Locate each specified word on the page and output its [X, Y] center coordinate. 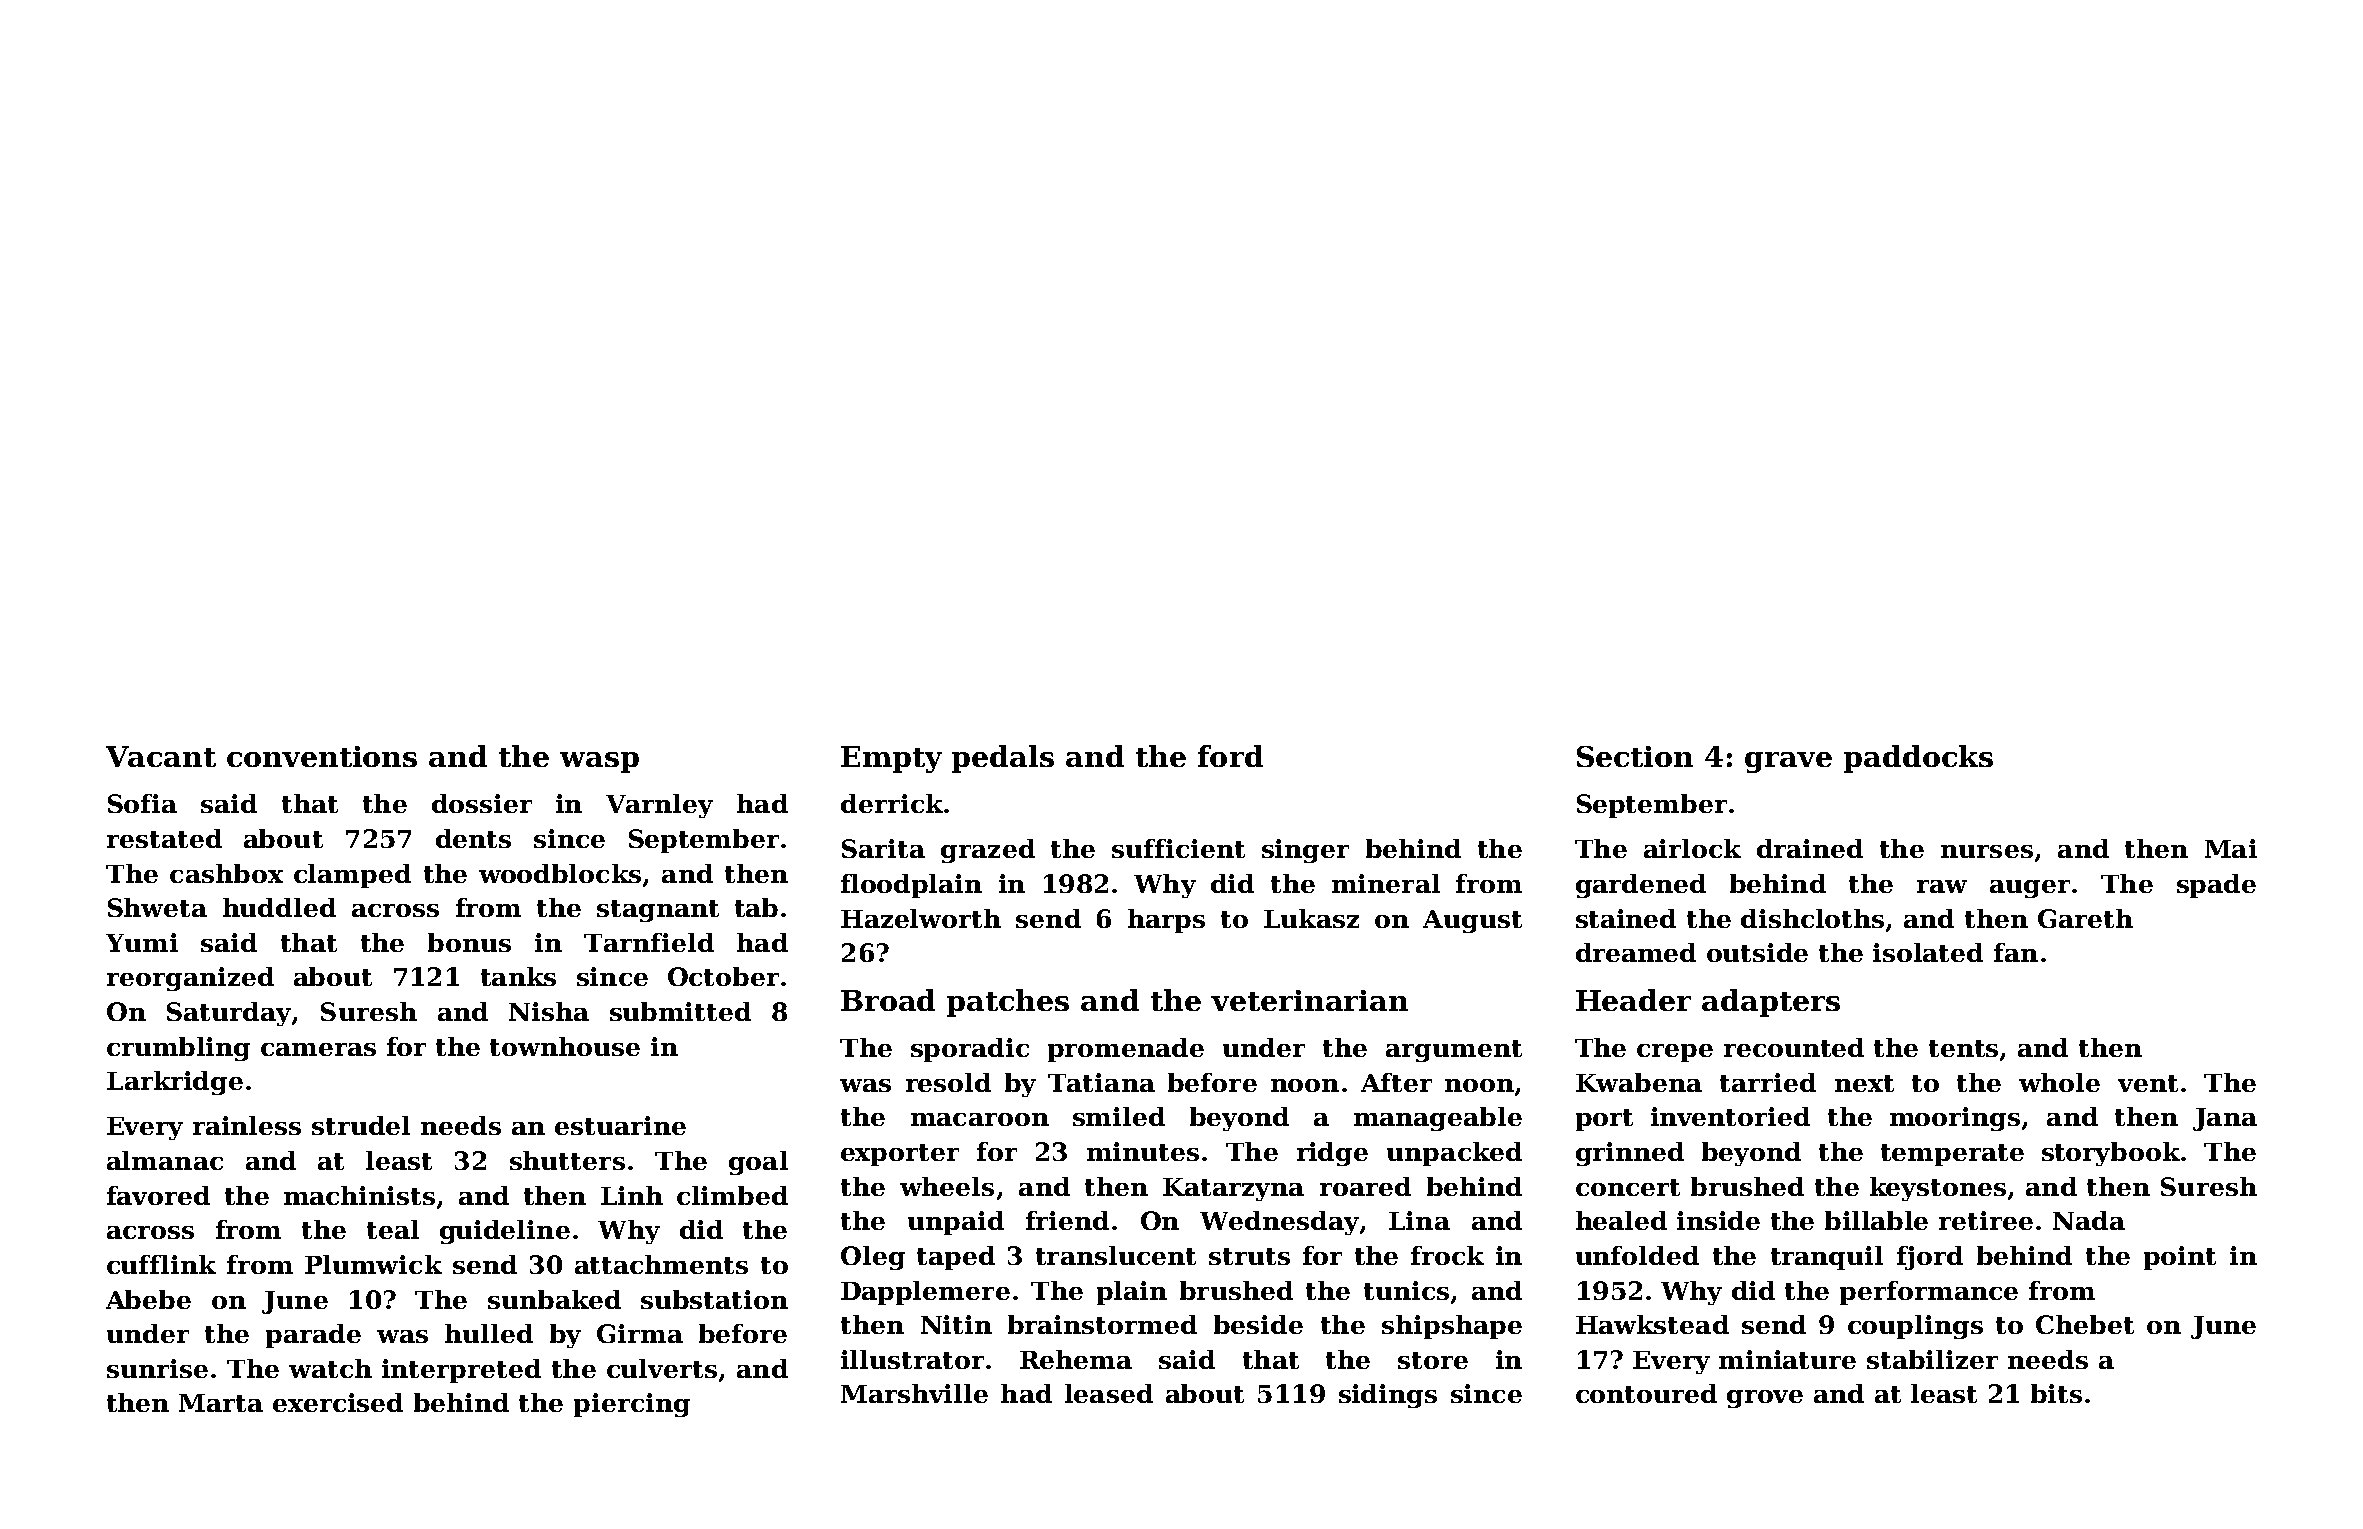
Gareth [2085, 918]
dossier [482, 803]
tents [1963, 1048]
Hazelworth [921, 918]
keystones [1938, 1189]
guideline [505, 1232]
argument [1454, 1051]
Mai [2231, 848]
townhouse [565, 1046]
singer [1305, 851]
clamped [352, 876]
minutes [1143, 1151]
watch [330, 1368]
